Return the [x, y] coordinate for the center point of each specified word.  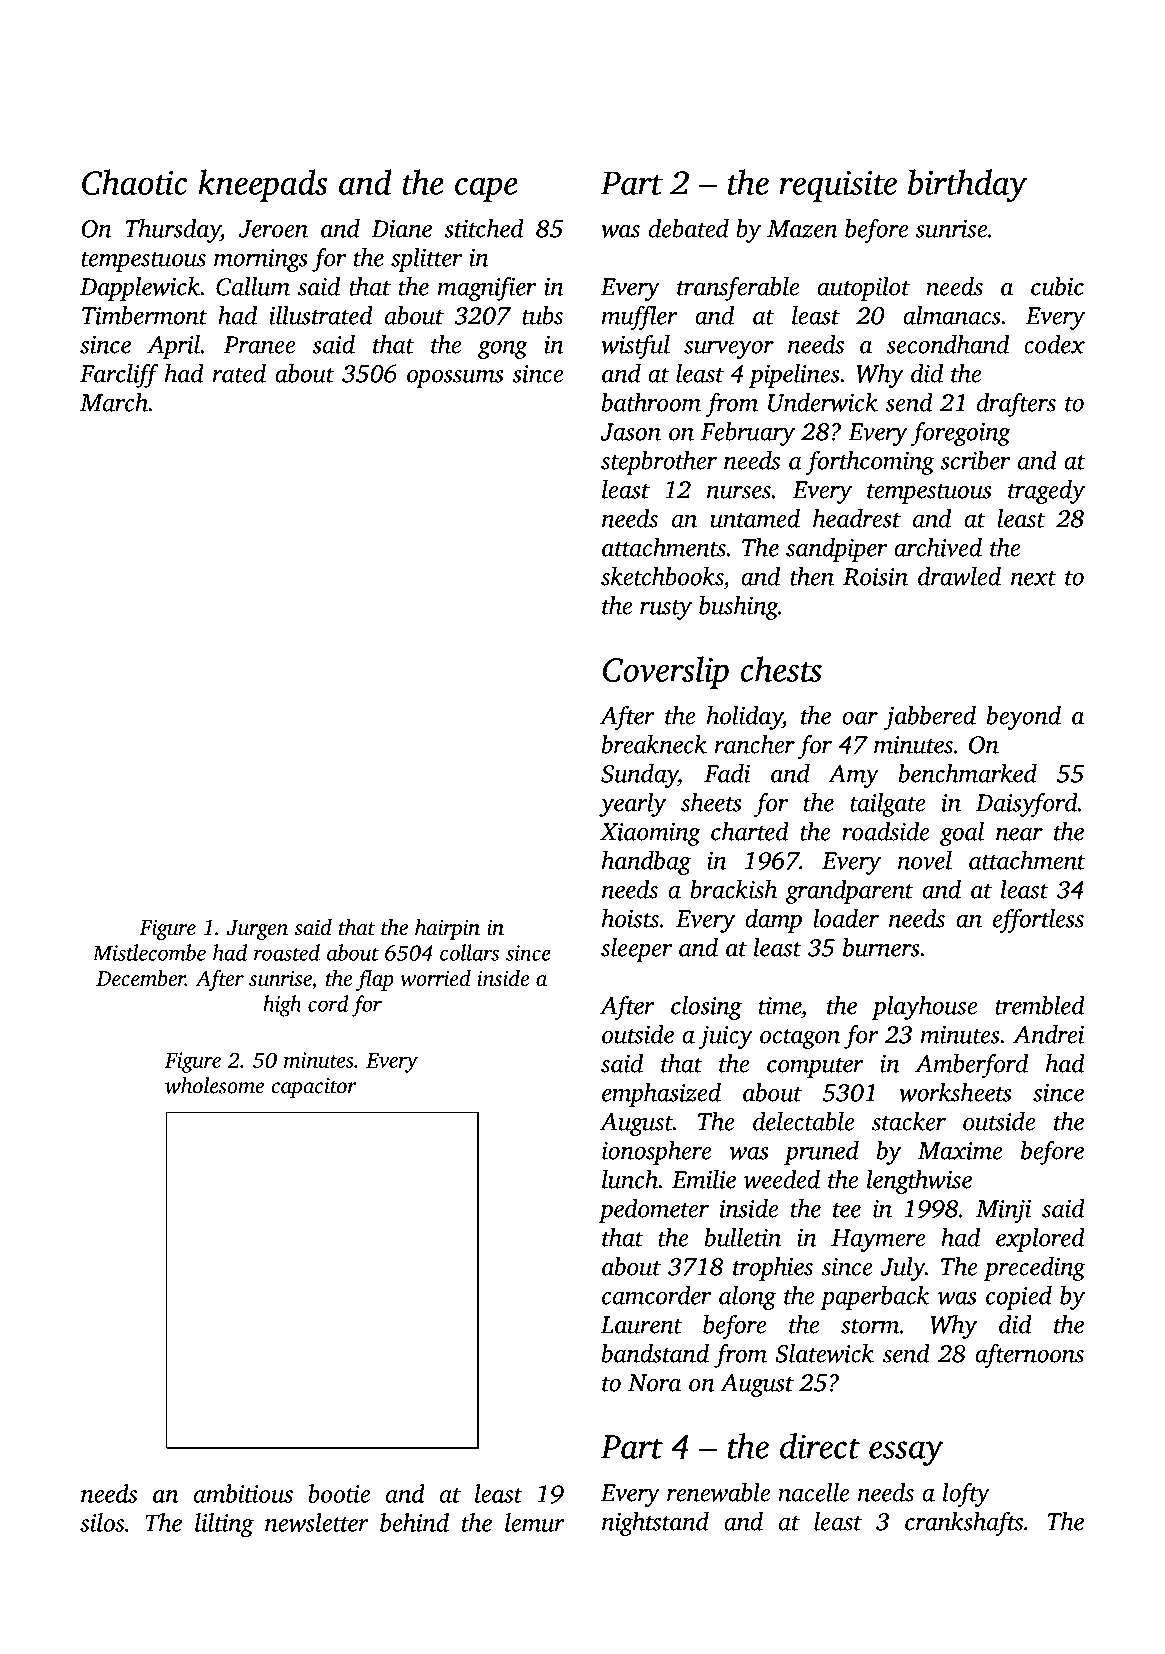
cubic [1057, 286]
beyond [1024, 718]
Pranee [259, 345]
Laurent [641, 1325]
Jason [631, 432]
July [903, 1269]
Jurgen [257, 930]
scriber [975, 460]
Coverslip [666, 672]
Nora [654, 1383]
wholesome [214, 1085]
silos [102, 1522]
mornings [261, 260]
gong [503, 350]
